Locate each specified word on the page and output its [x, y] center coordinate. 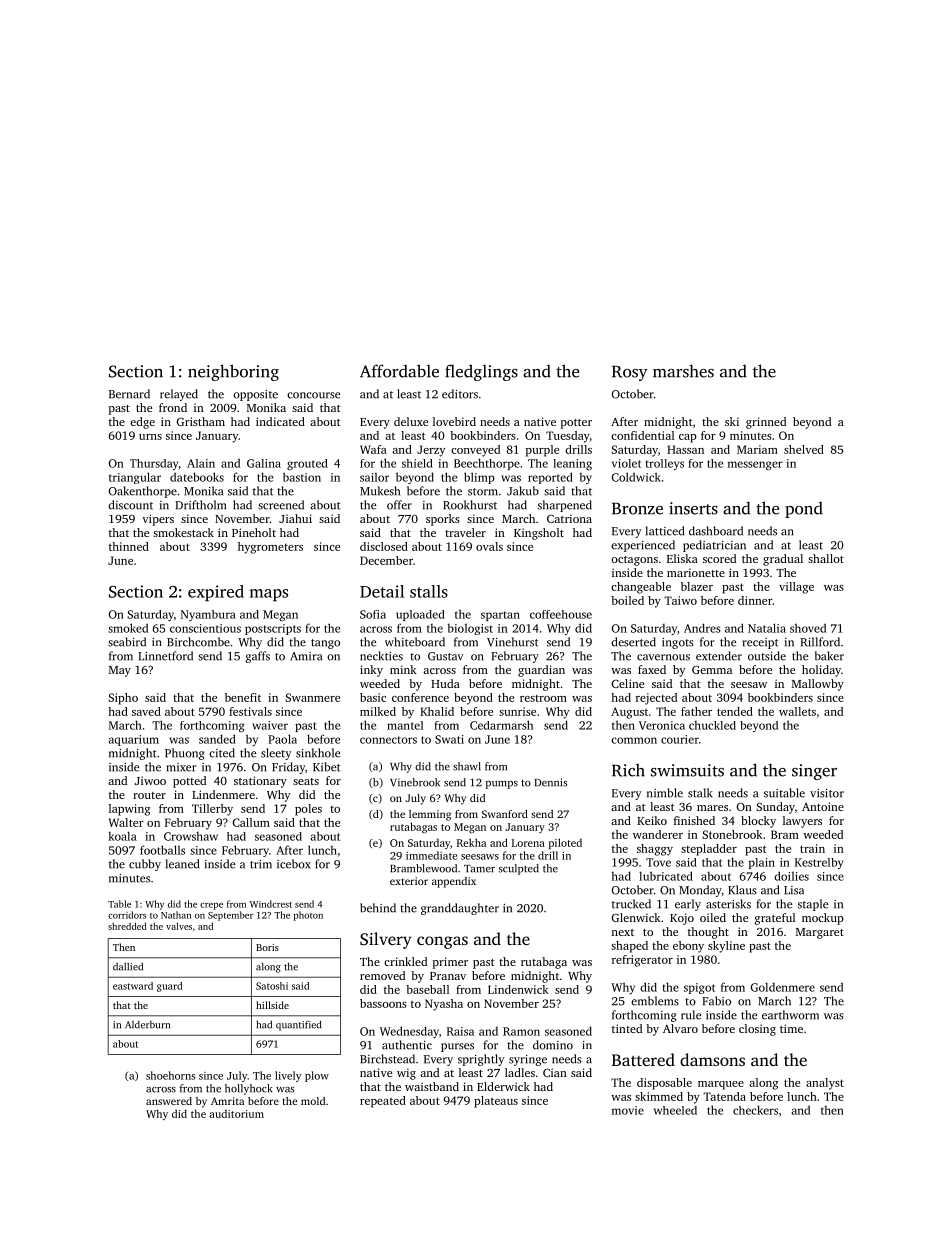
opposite [255, 395]
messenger [755, 465]
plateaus [496, 1102]
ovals [489, 546]
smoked [128, 628]
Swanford [505, 814]
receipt [760, 643]
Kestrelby [819, 863]
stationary [260, 782]
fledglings [481, 372]
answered [169, 1101]
